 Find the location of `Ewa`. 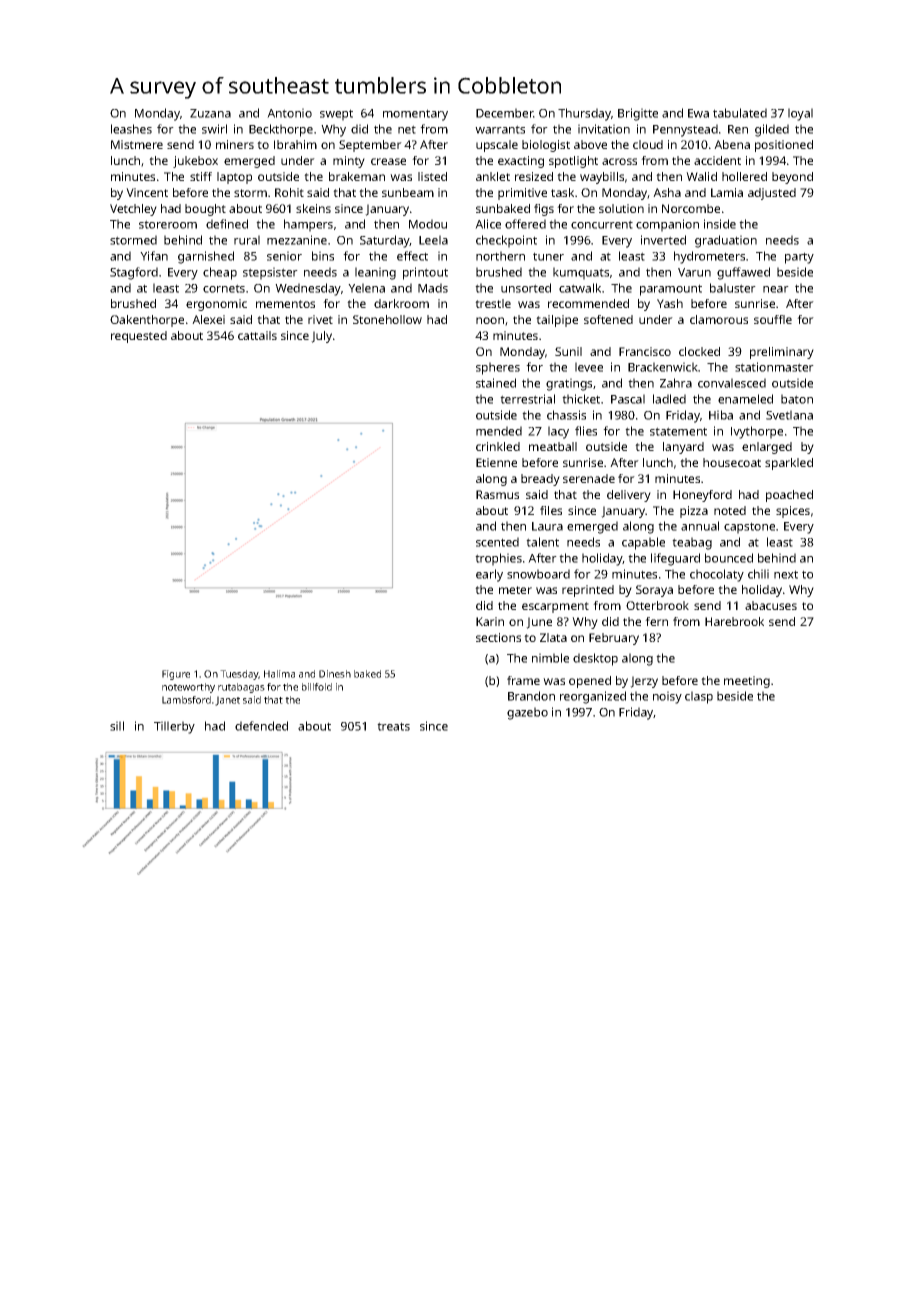

Ewa is located at coordinates (698, 113).
